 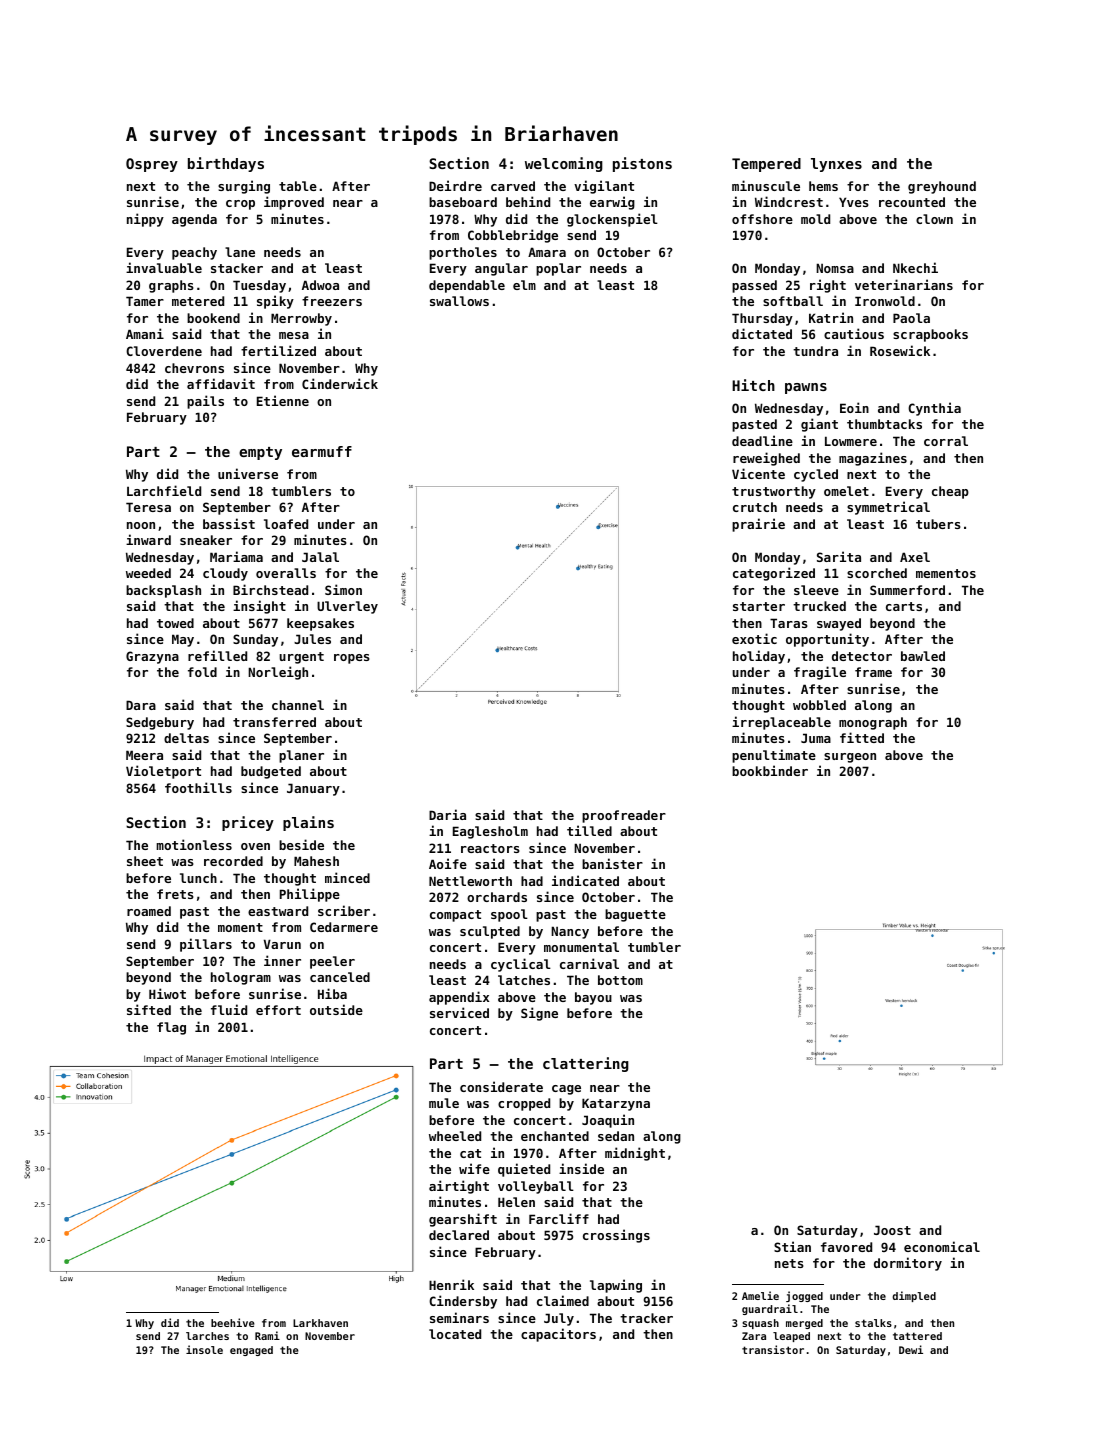 What do you see at coordinates (836, 165) in the screenshot?
I see `lynxes` at bounding box center [836, 165].
